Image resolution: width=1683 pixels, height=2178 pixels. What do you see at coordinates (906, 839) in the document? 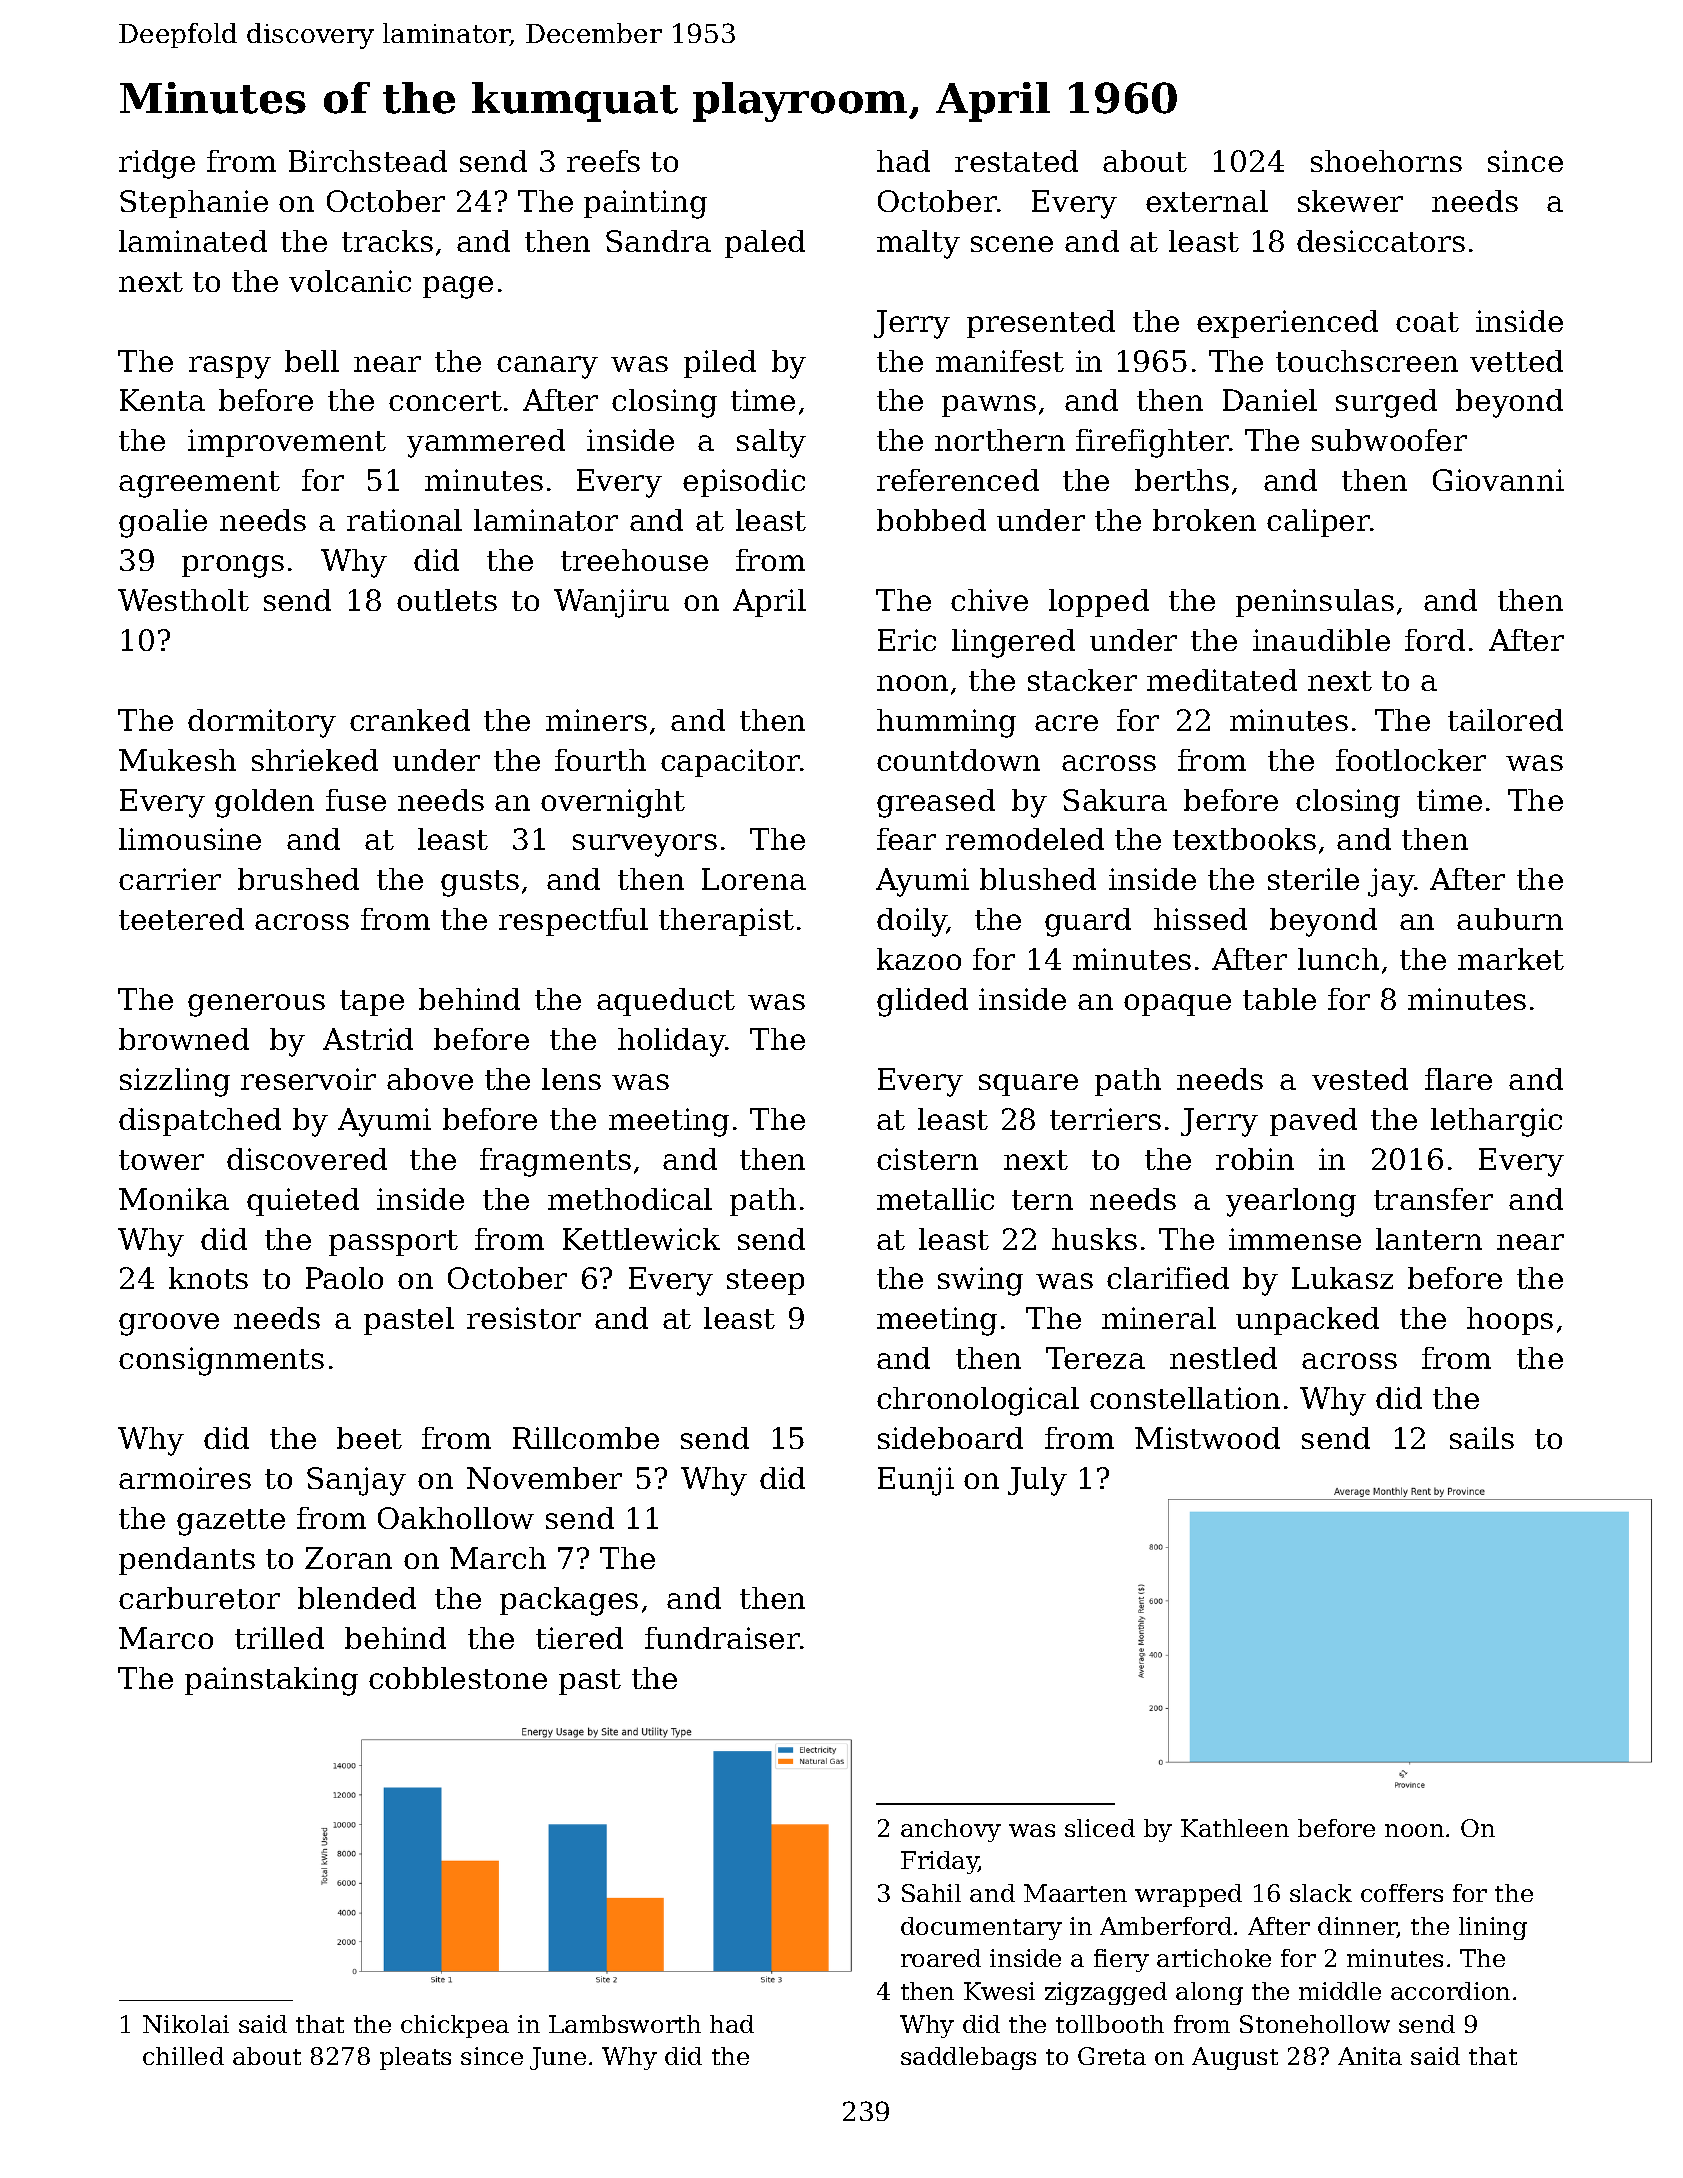
I see `fear` at bounding box center [906, 839].
